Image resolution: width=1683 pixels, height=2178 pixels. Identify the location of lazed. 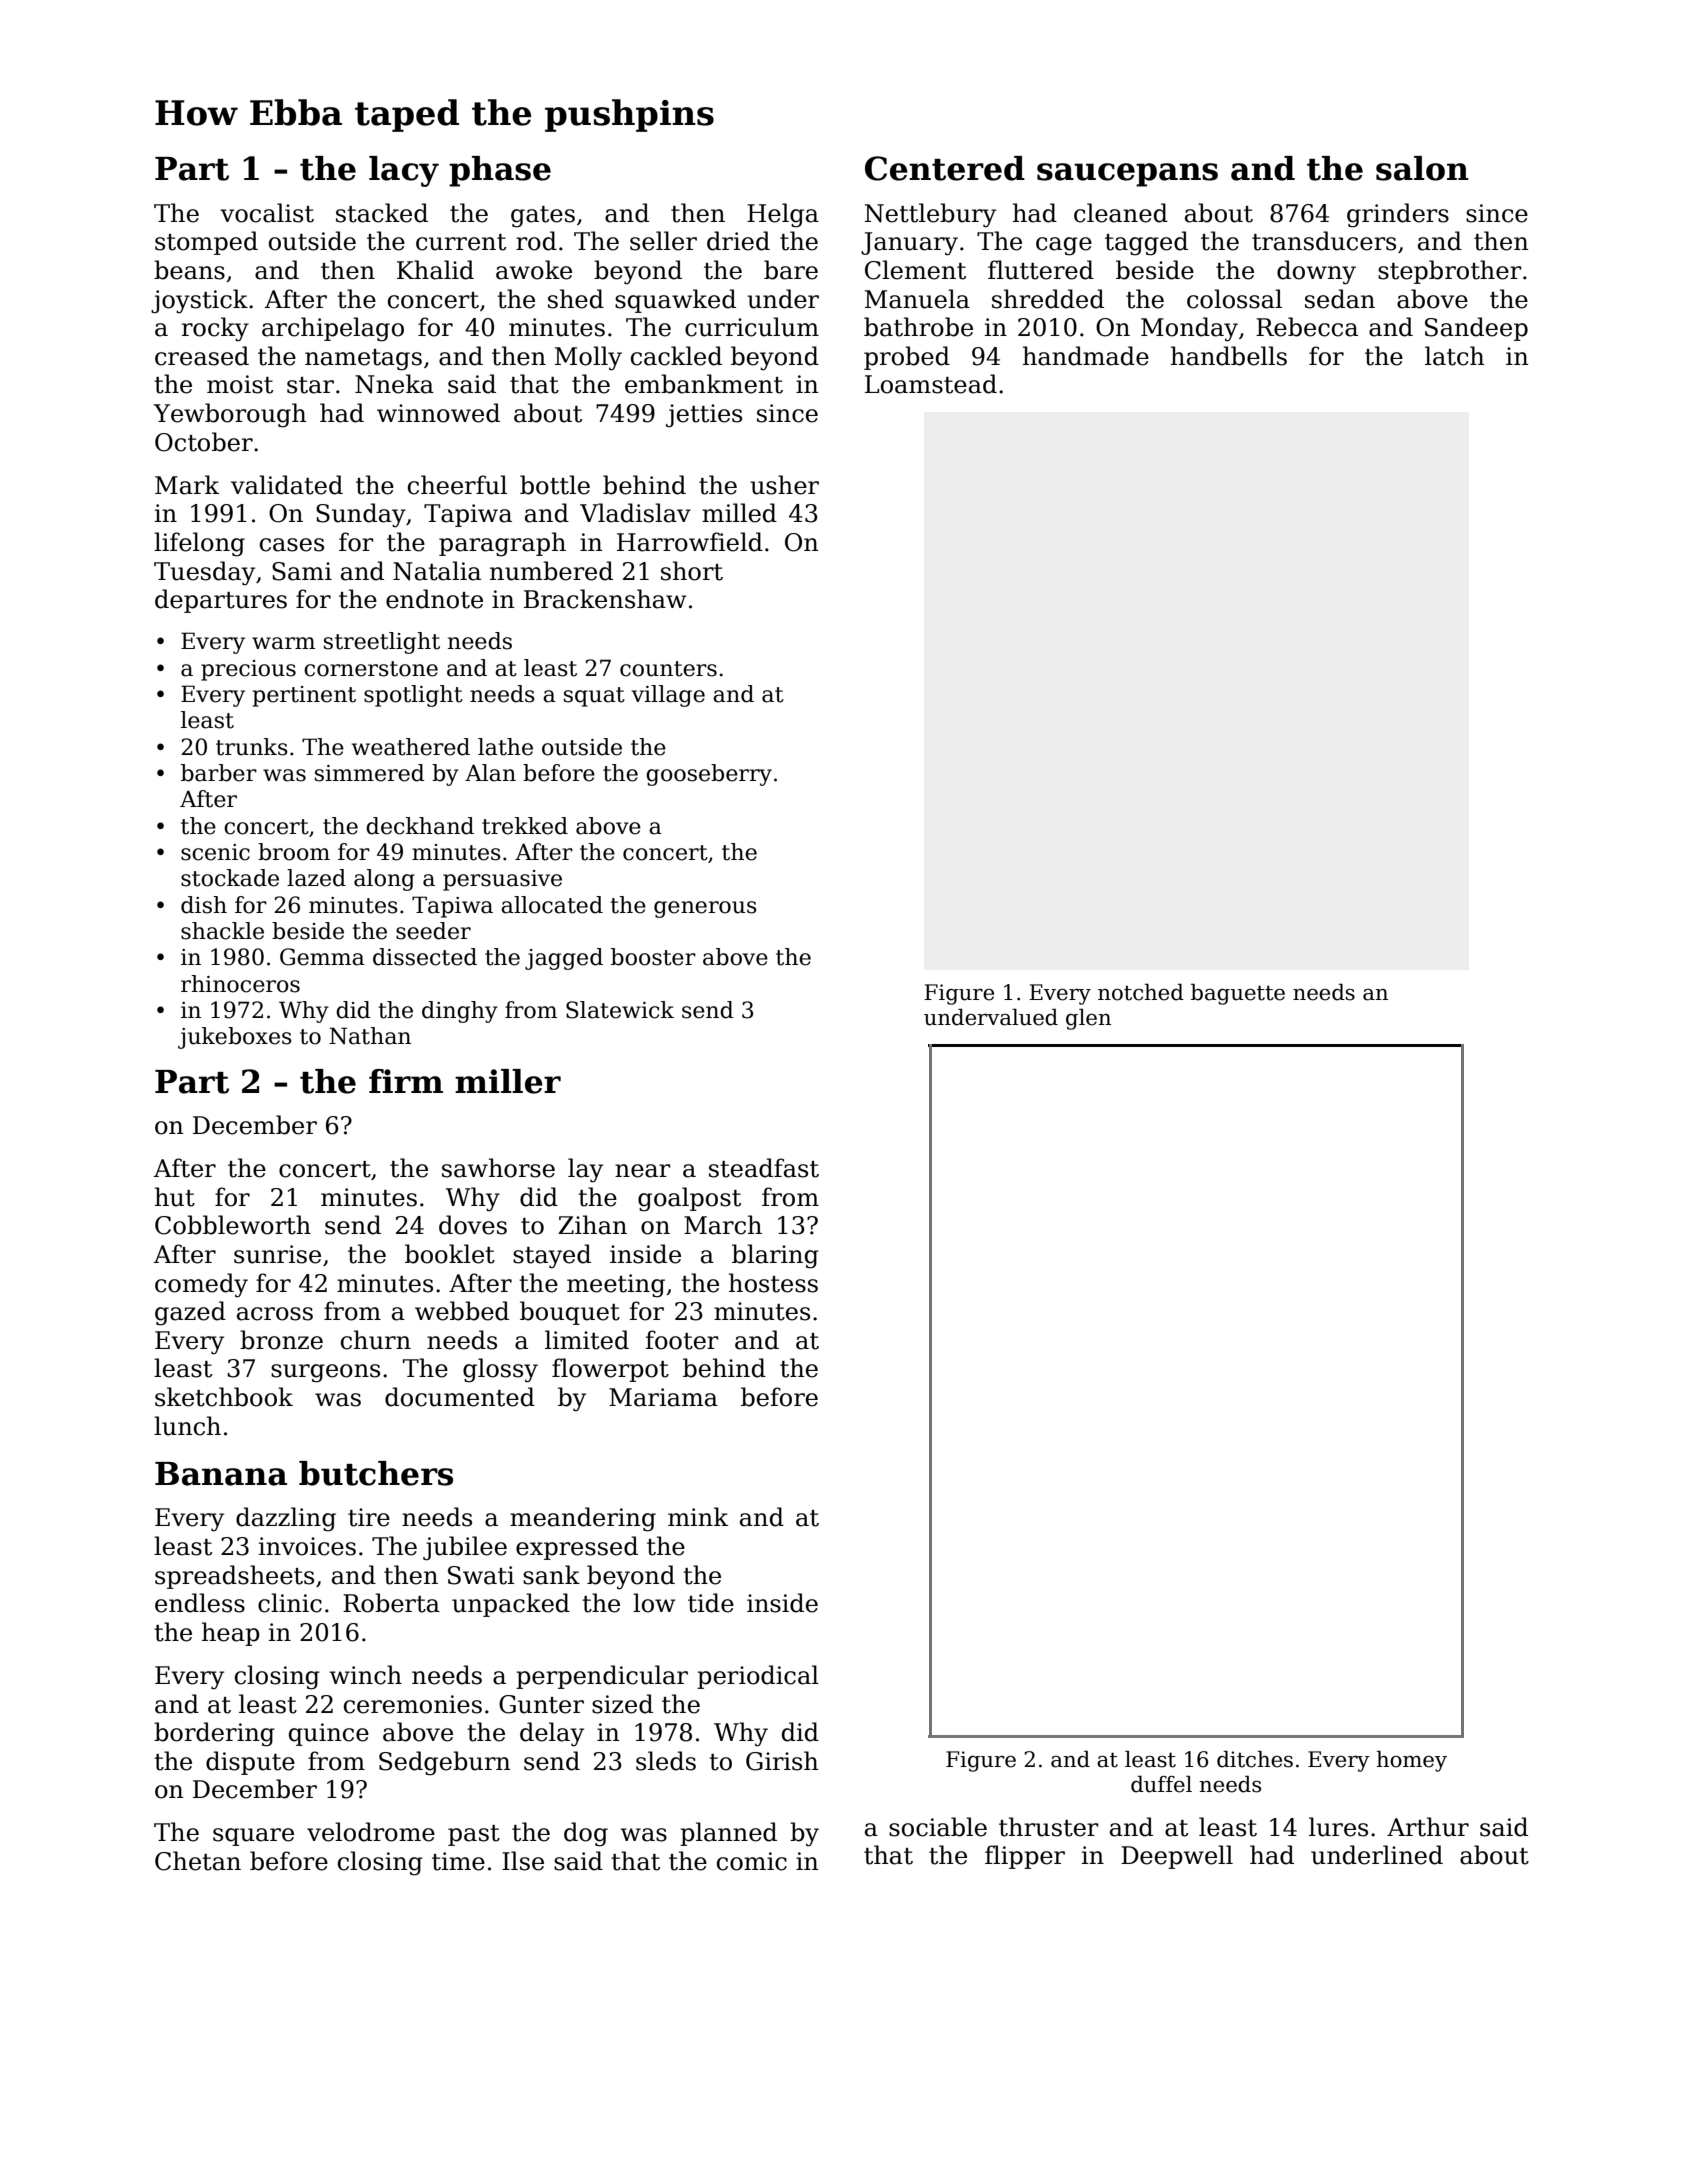
(316, 878).
